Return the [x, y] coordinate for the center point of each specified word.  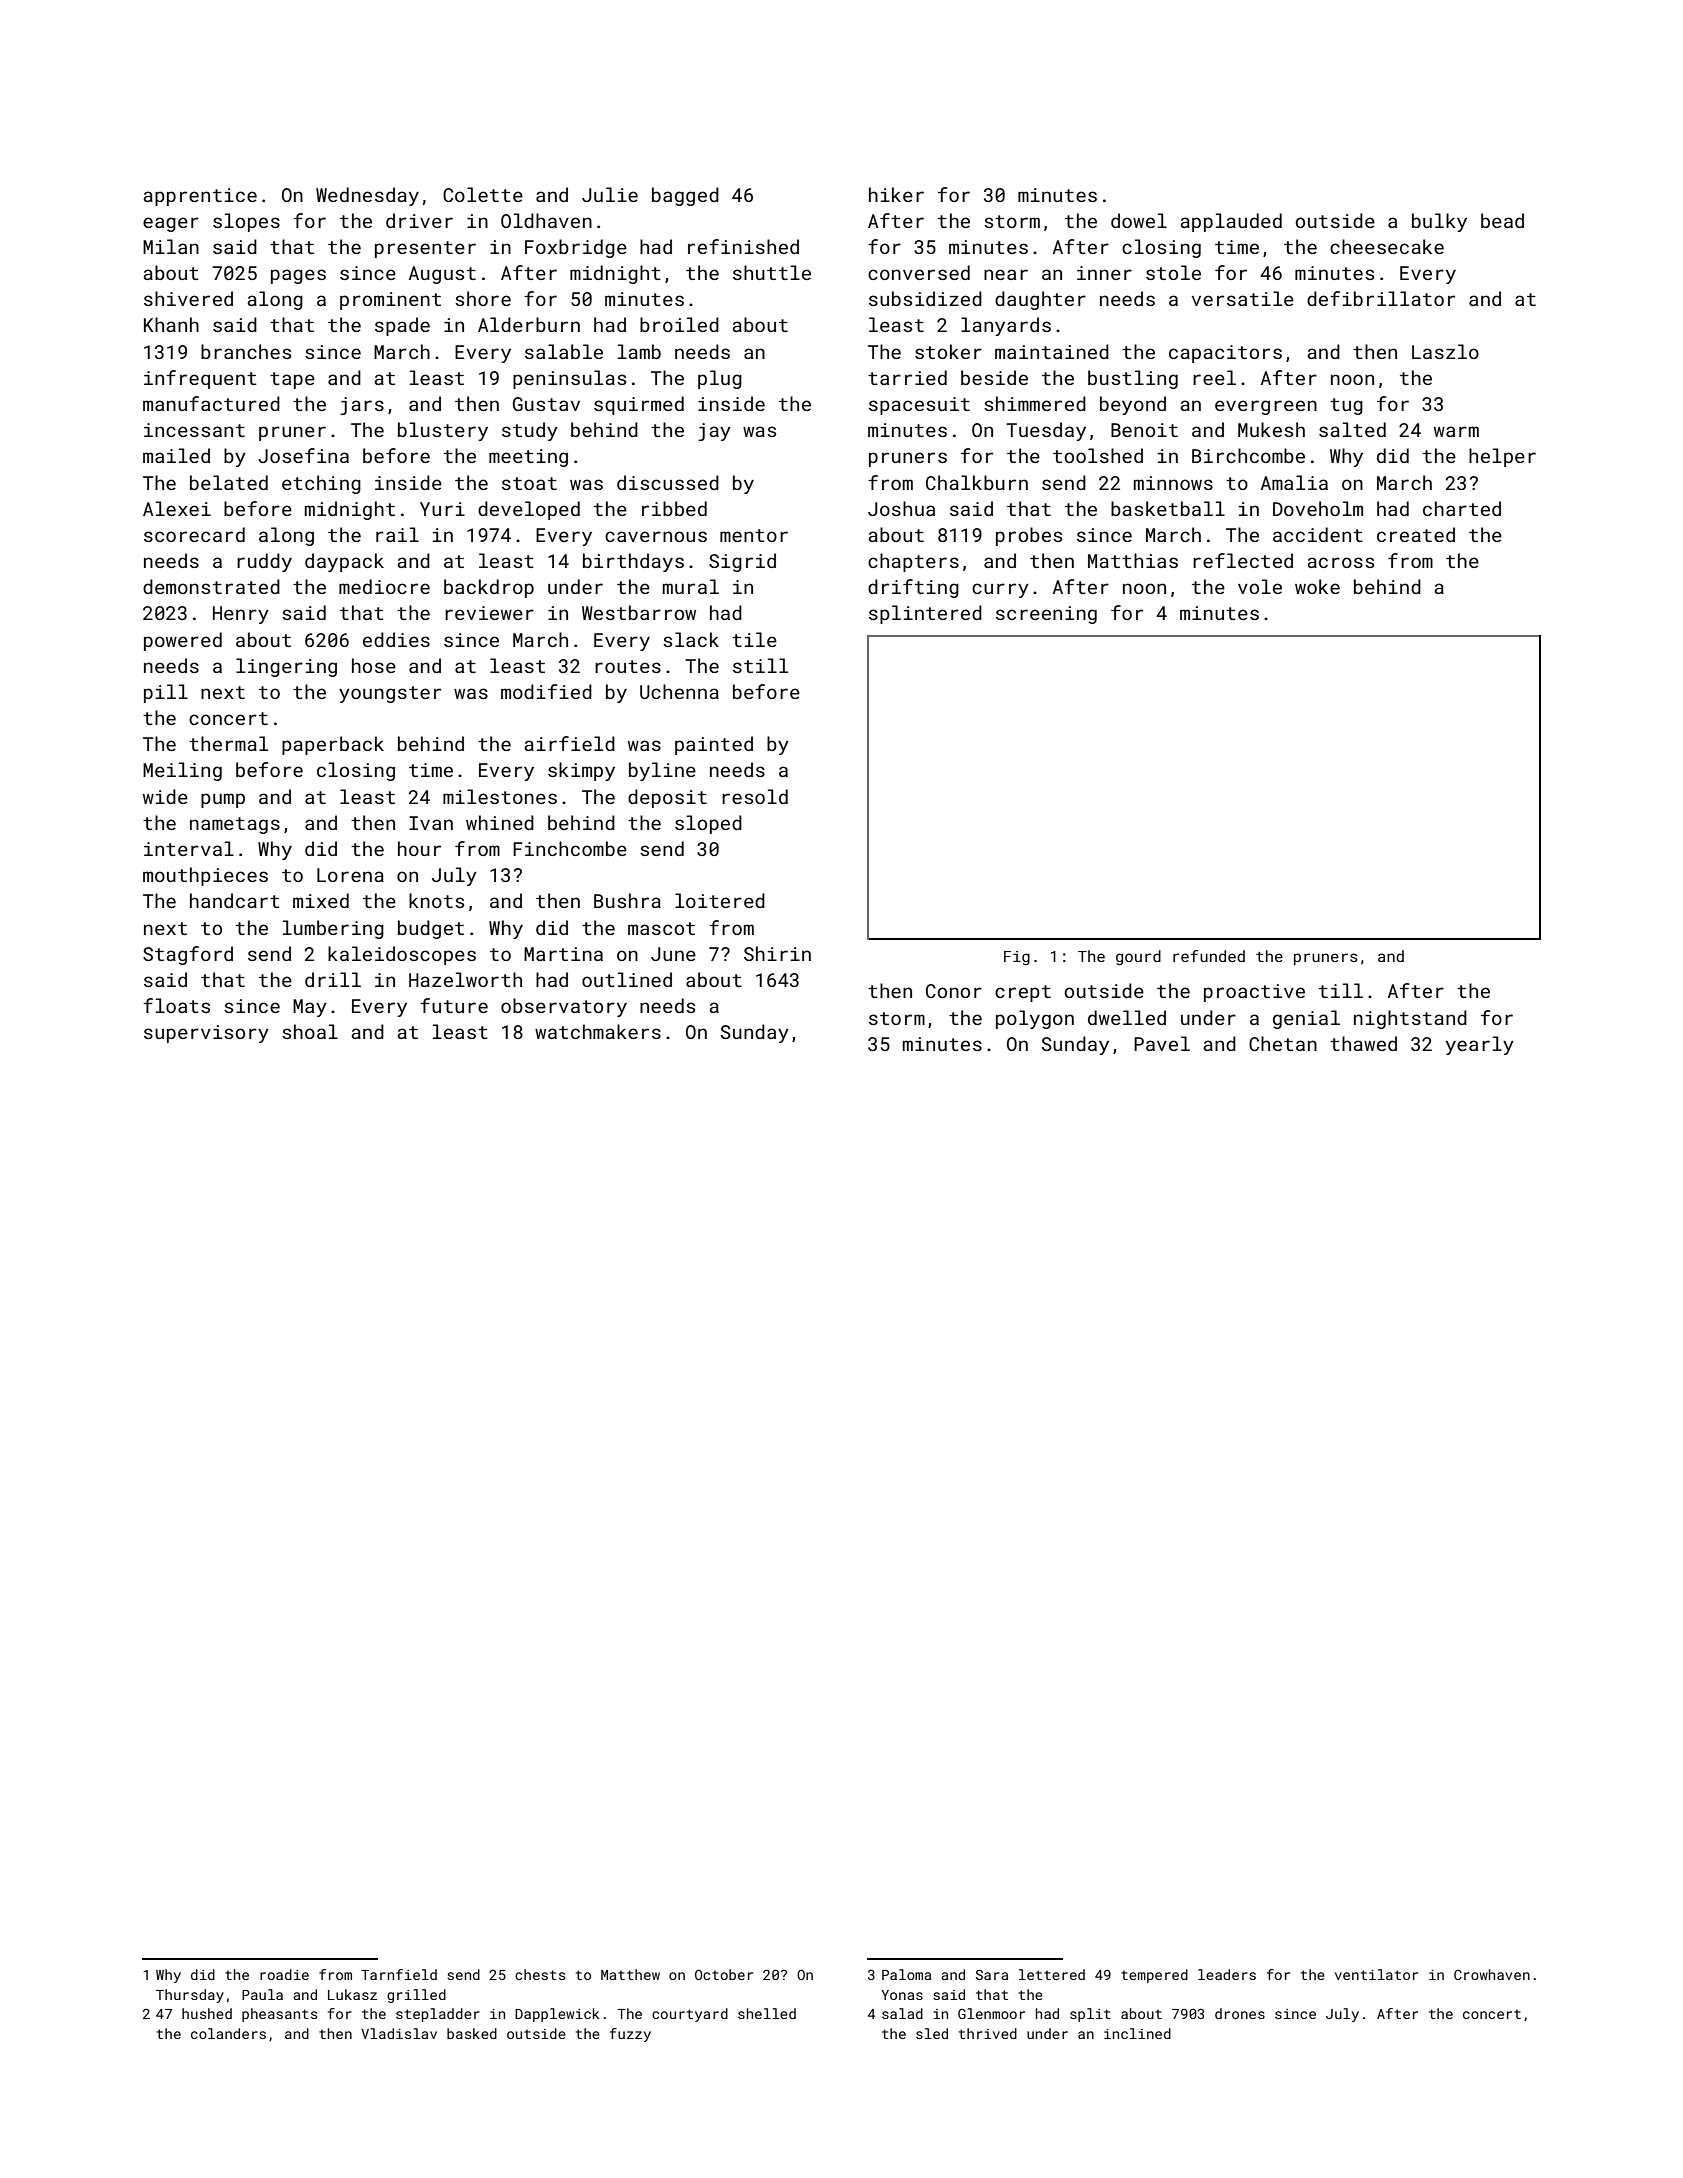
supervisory [206, 1034]
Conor [954, 991]
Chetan [1283, 1043]
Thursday [190, 1996]
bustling [1133, 379]
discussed [668, 482]
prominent [390, 301]
